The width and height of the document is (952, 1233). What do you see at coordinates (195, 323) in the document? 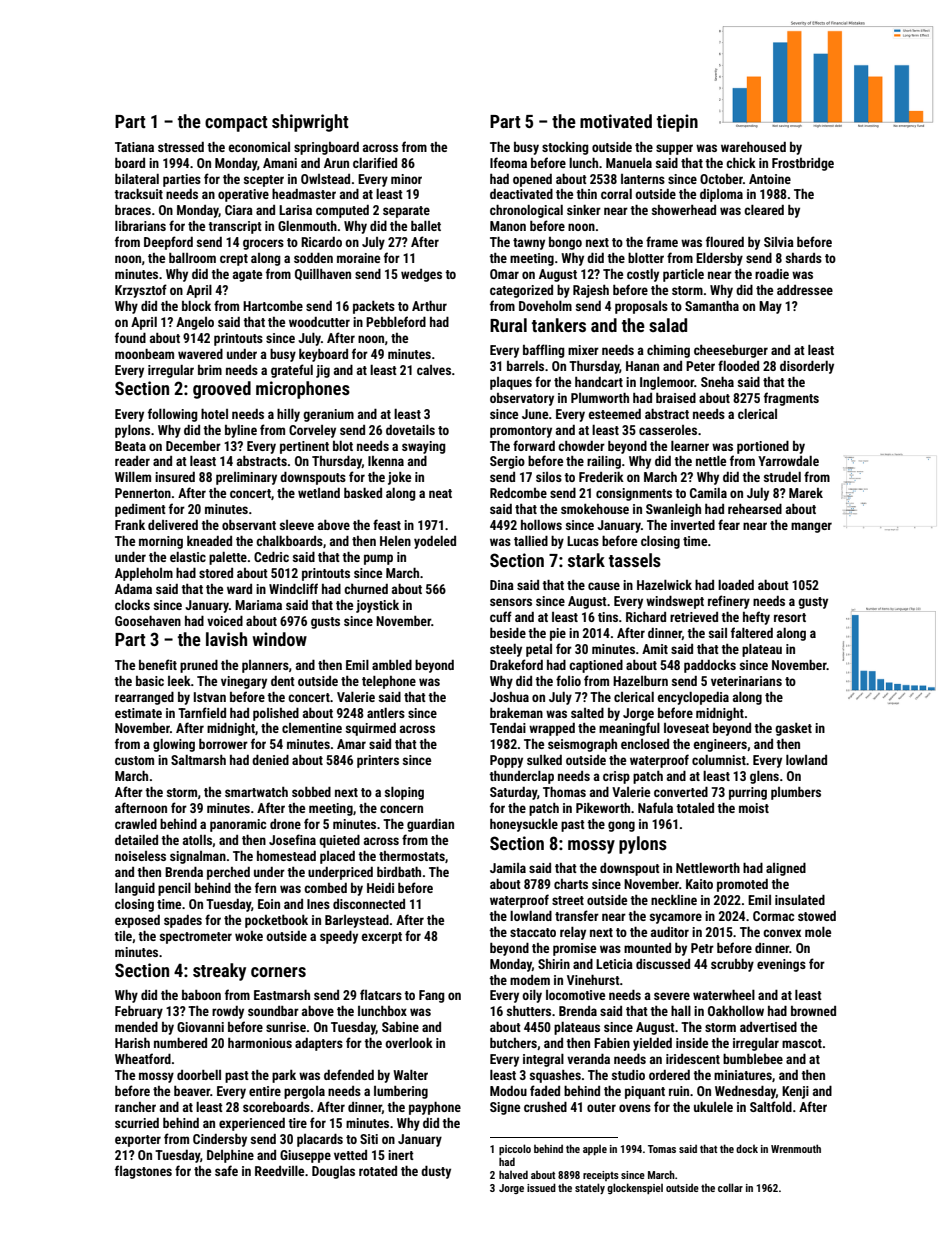
I see `Angelo` at bounding box center [195, 323].
